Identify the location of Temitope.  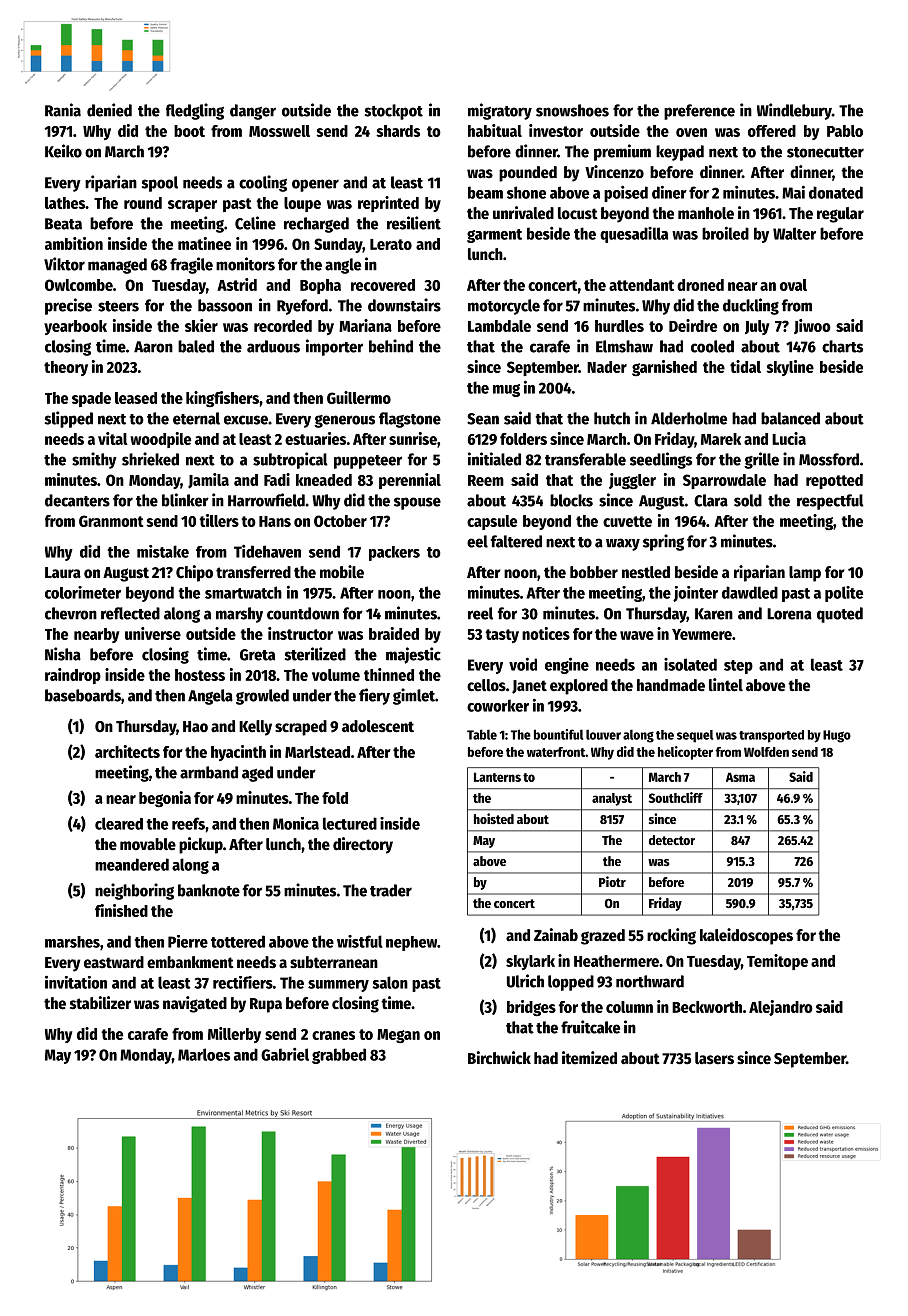
(777, 962).
